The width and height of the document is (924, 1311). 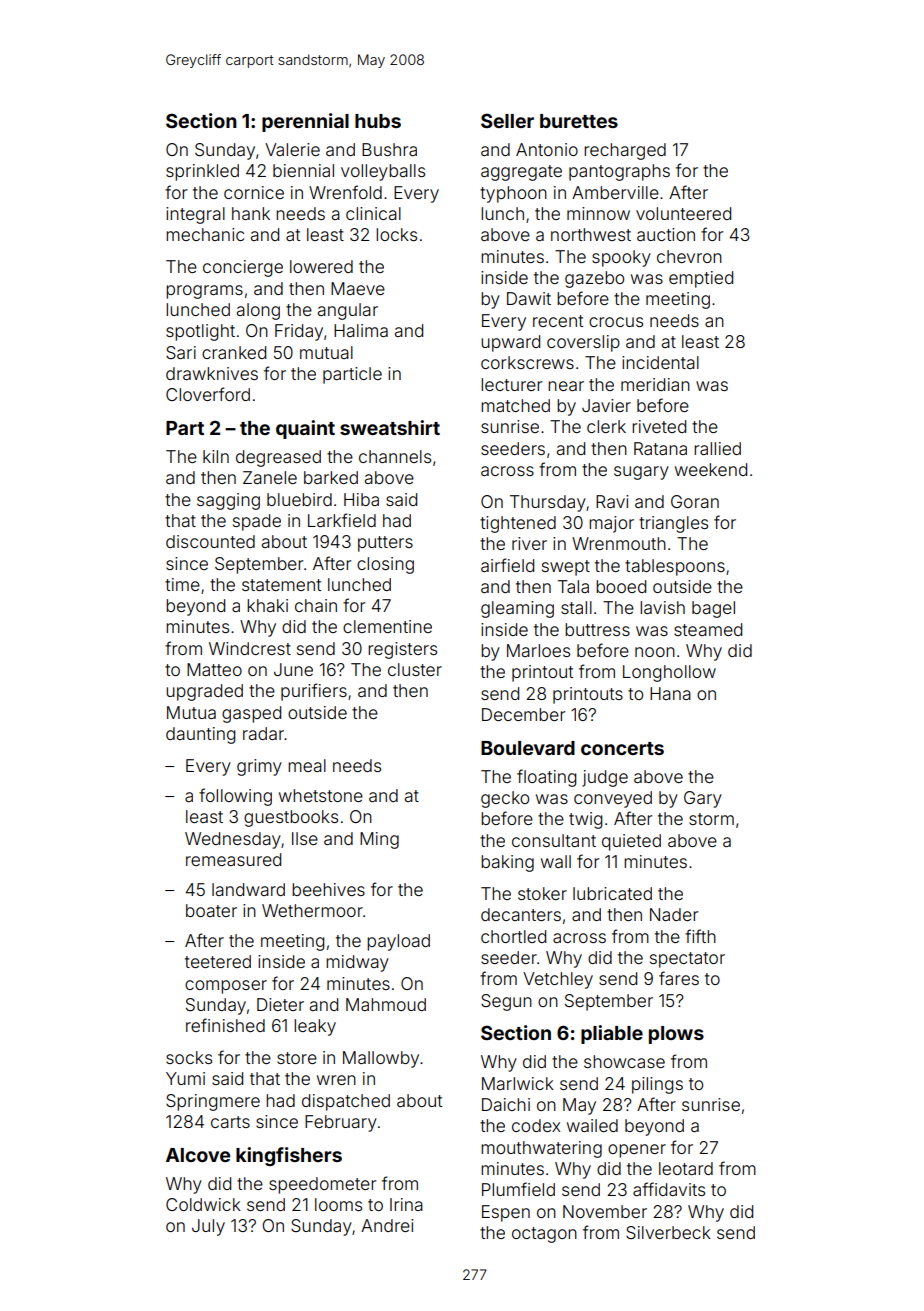 What do you see at coordinates (622, 748) in the document?
I see `concerts` at bounding box center [622, 748].
